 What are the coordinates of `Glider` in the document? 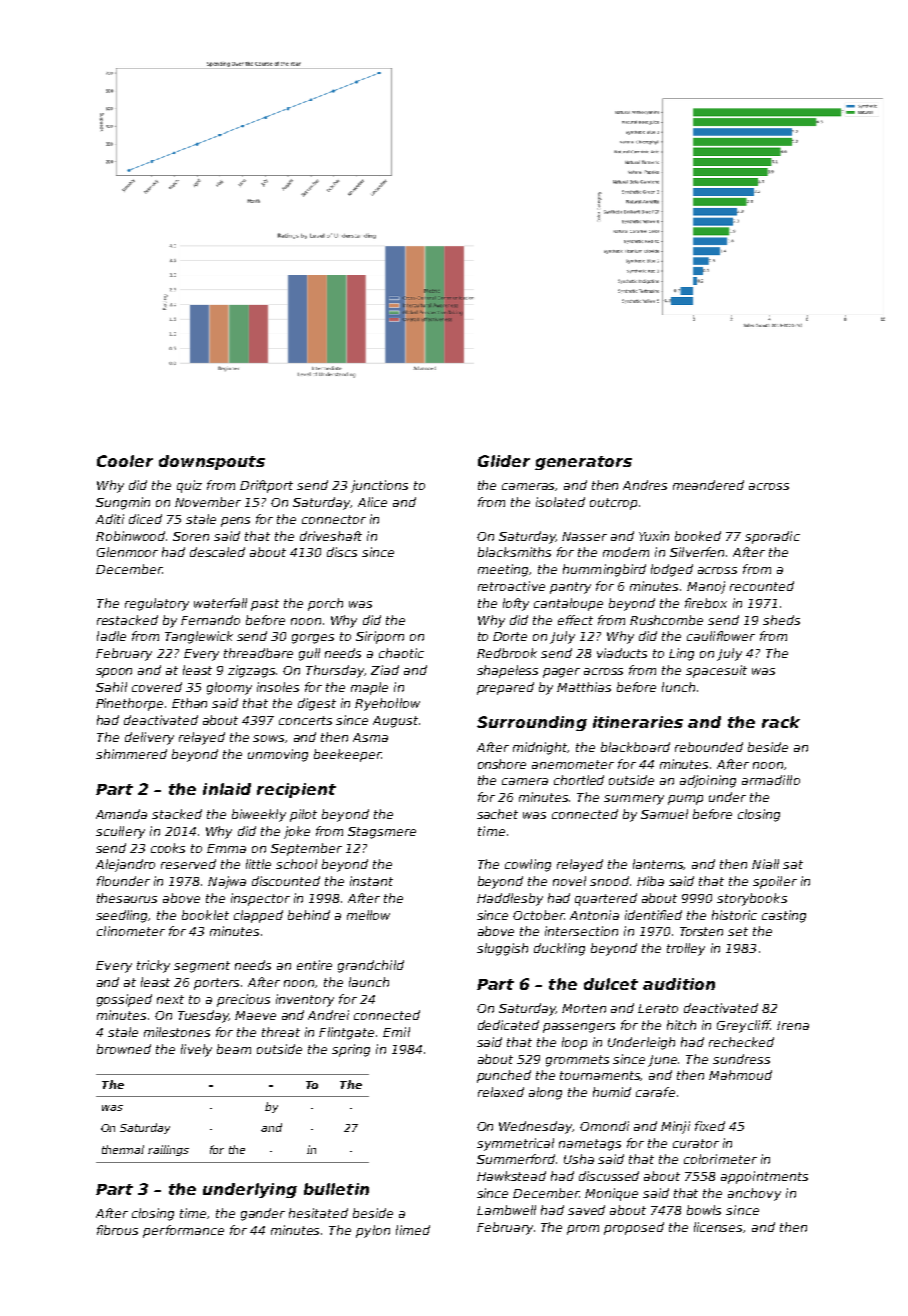 It's located at (504, 461).
